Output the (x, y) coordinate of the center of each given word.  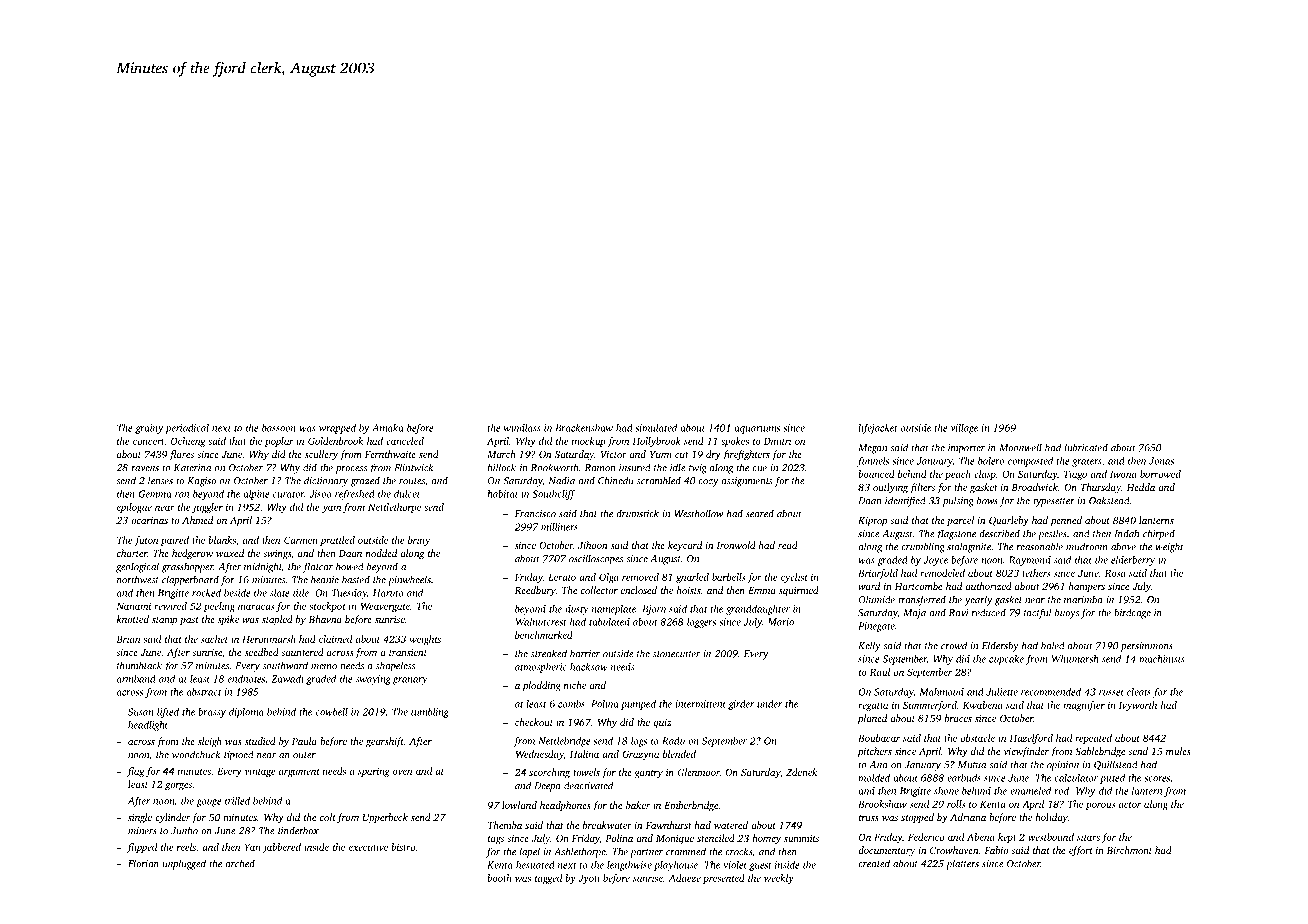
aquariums (757, 429)
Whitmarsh (1075, 659)
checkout (534, 722)
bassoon (279, 428)
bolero (991, 461)
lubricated (1086, 447)
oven (402, 772)
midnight (263, 567)
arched (240, 863)
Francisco (535, 514)
